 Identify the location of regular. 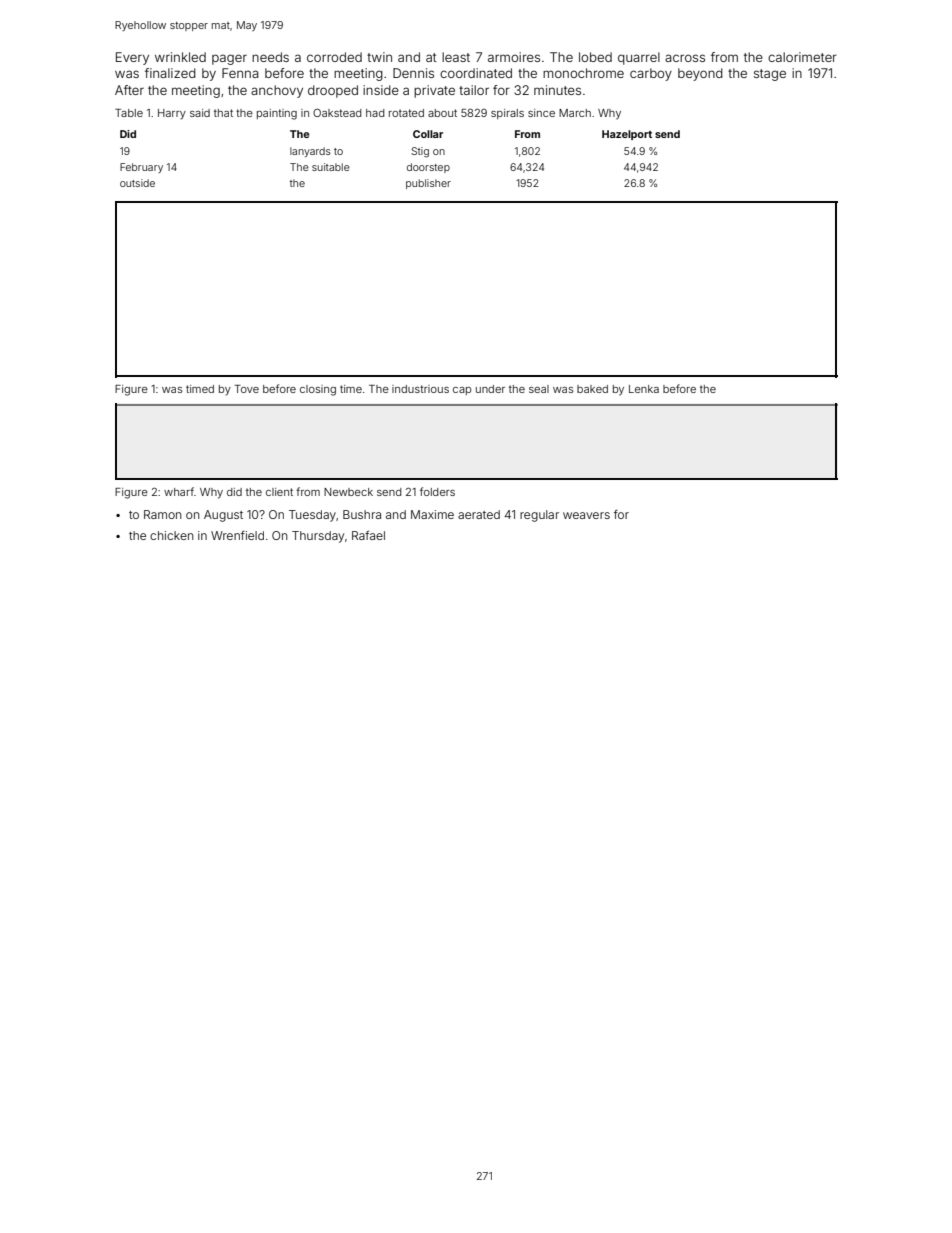
(539, 516).
